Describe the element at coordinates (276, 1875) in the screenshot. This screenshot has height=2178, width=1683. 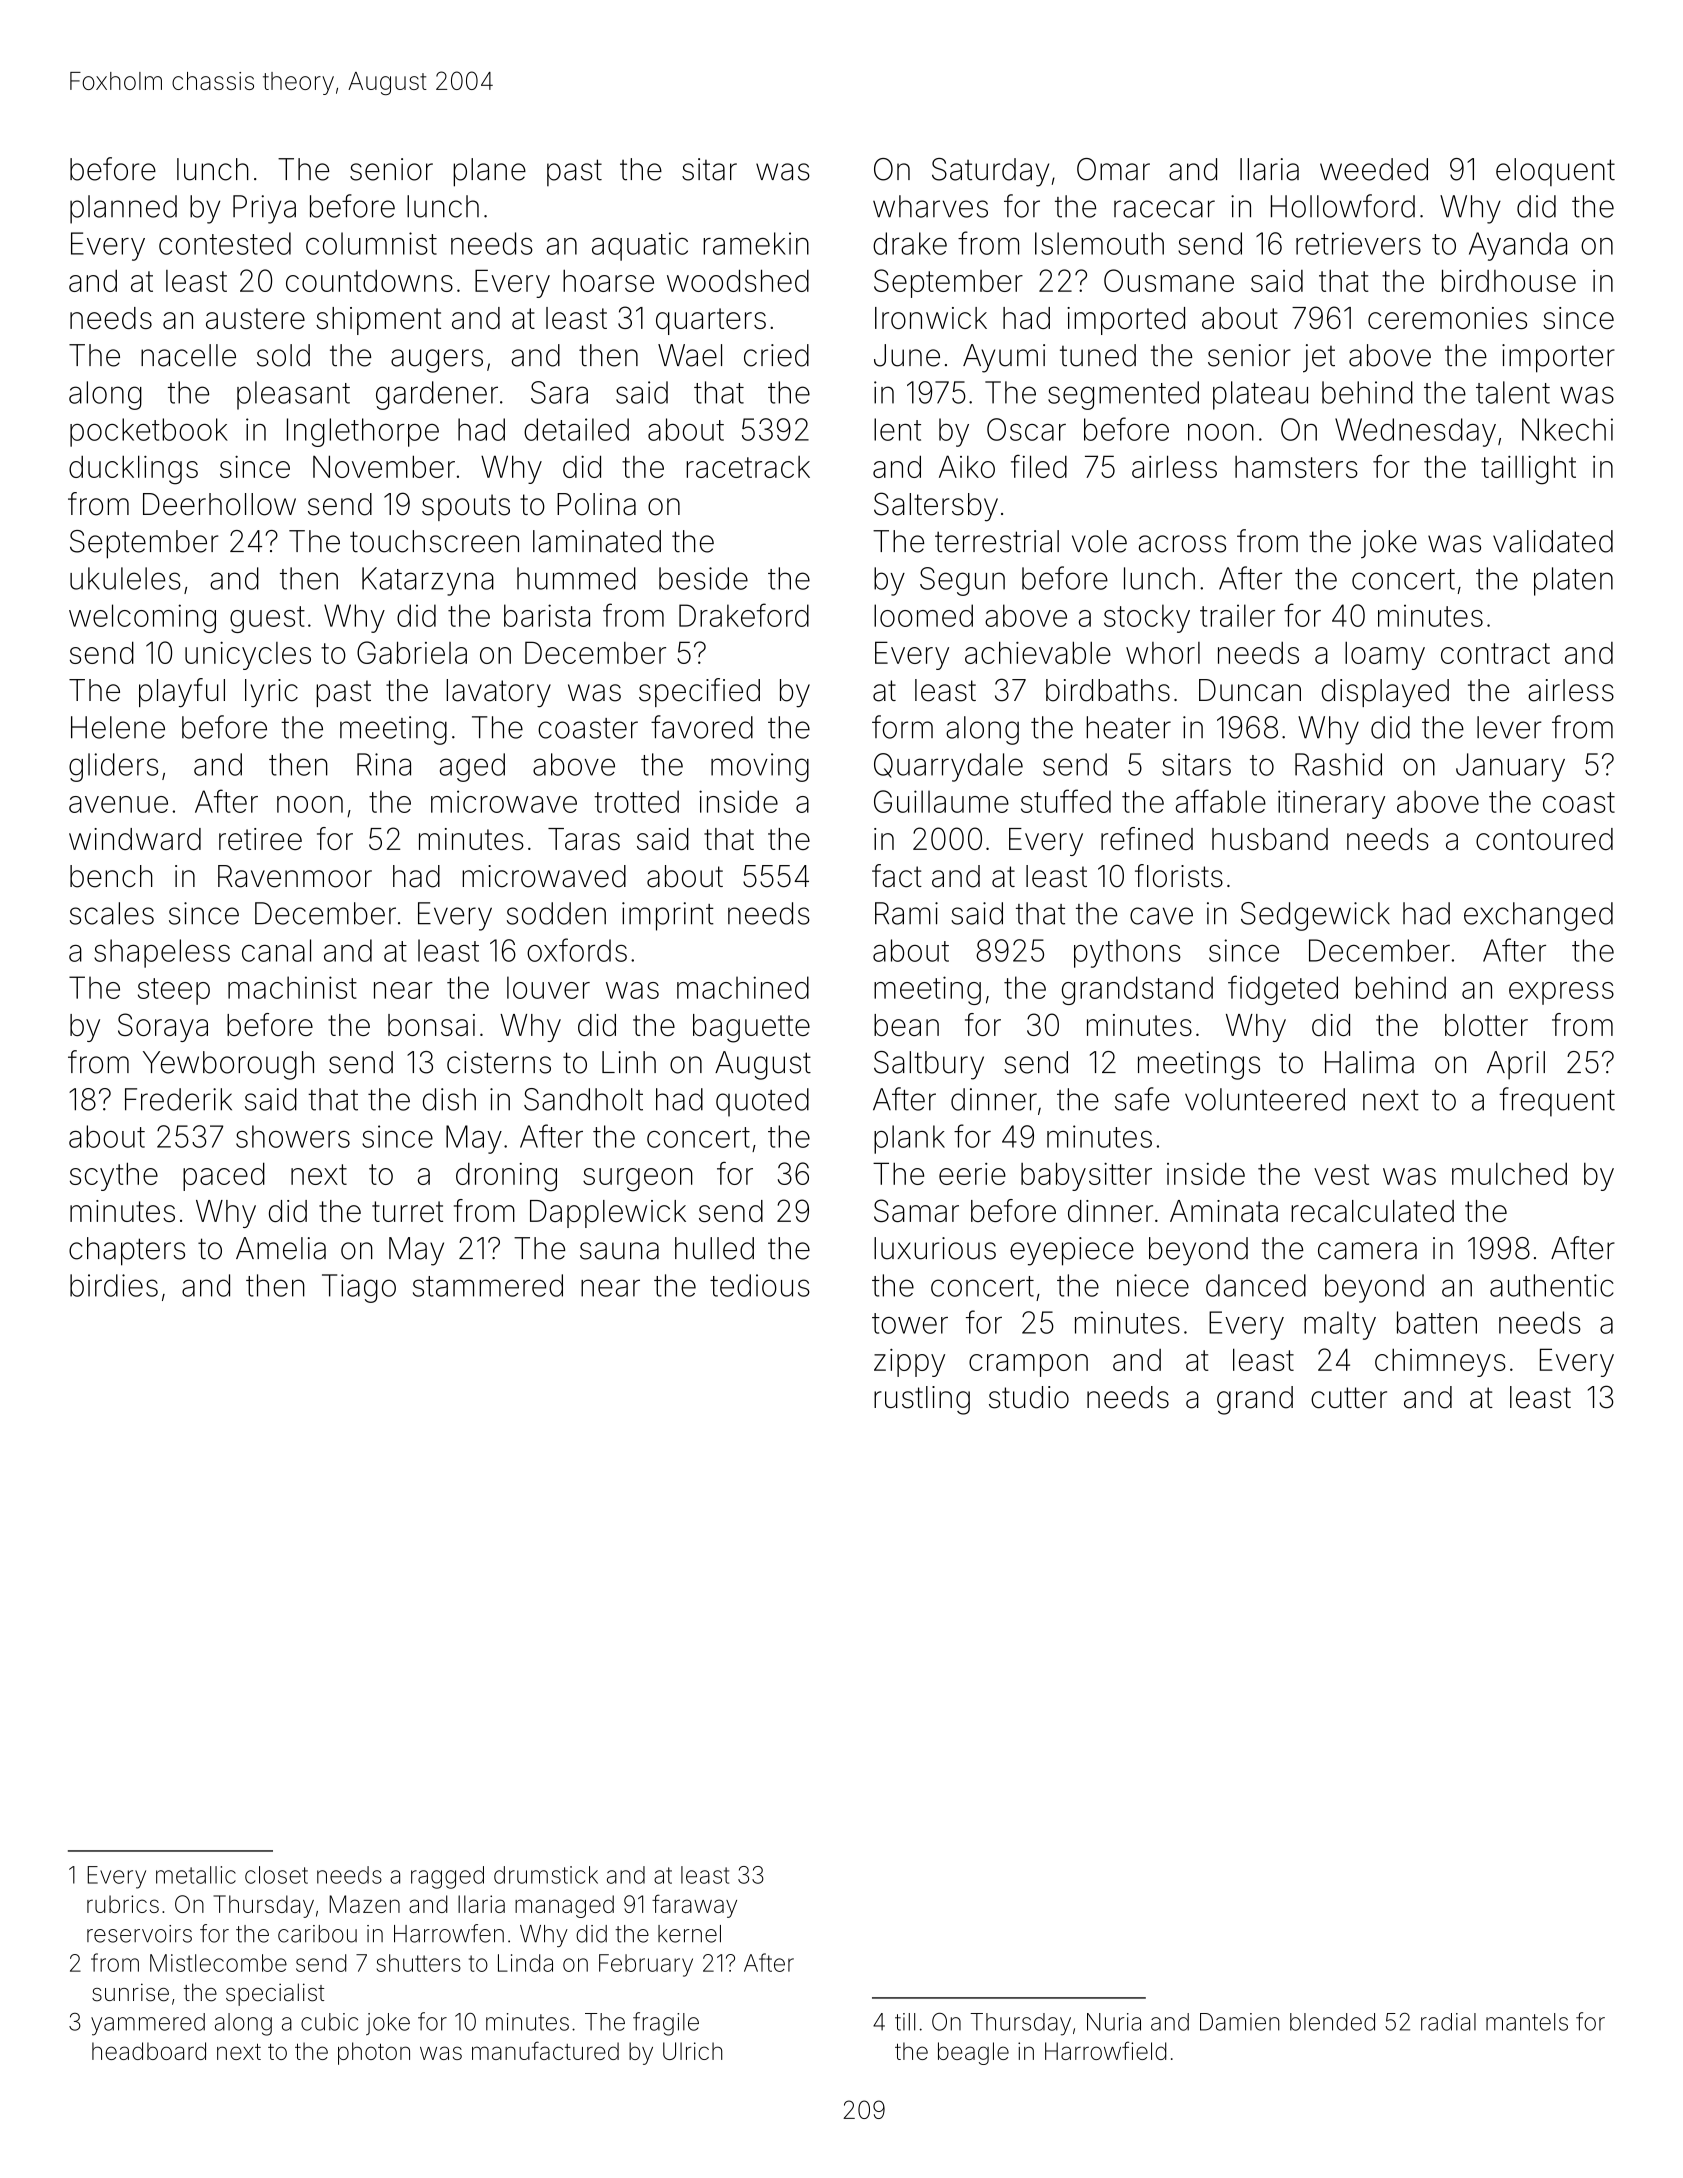
I see `closet` at that location.
